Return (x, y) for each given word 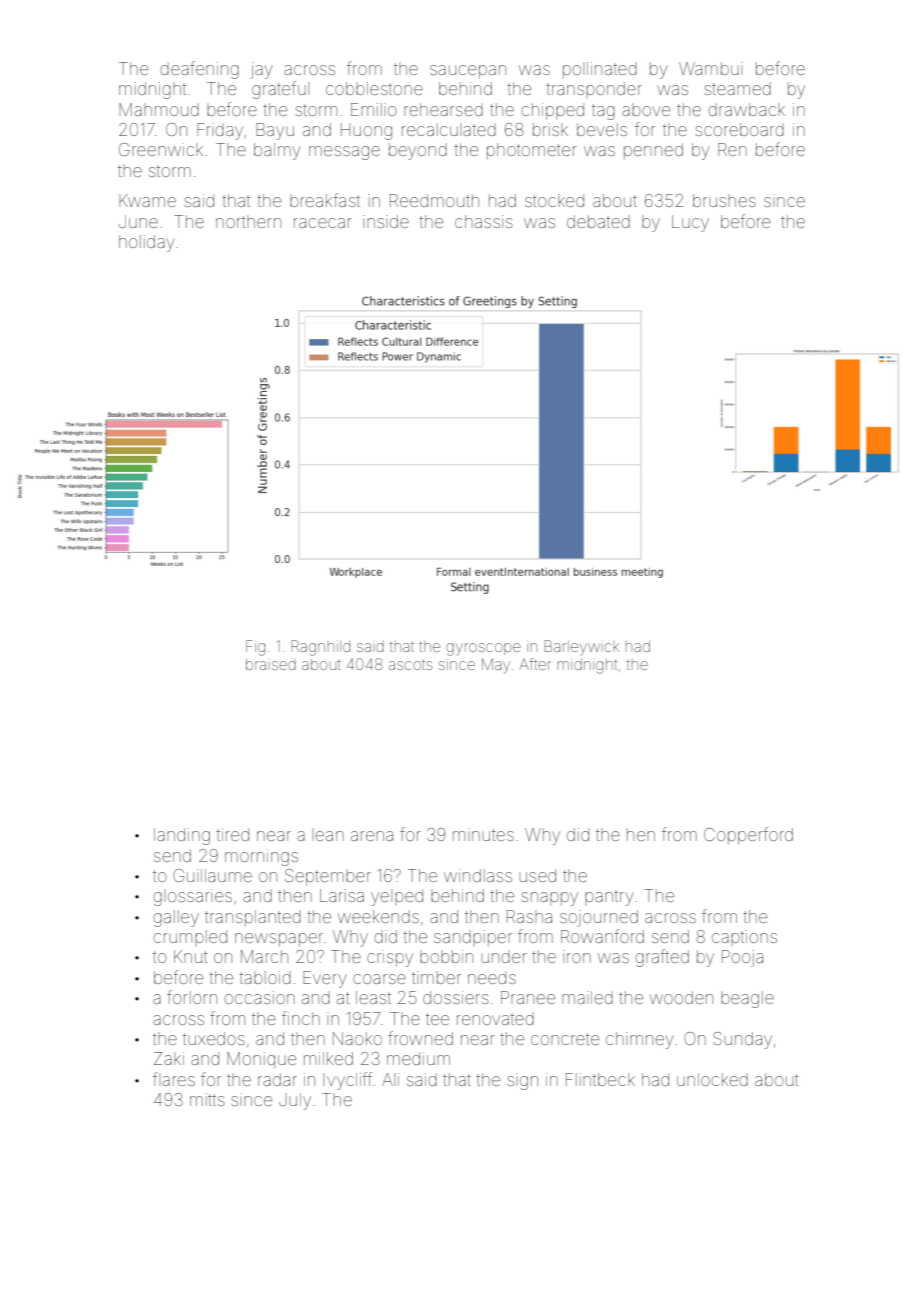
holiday (146, 243)
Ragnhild (320, 648)
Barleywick (582, 647)
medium (418, 1058)
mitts (207, 1099)
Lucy (690, 223)
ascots (410, 665)
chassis (484, 221)
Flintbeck (600, 1079)
